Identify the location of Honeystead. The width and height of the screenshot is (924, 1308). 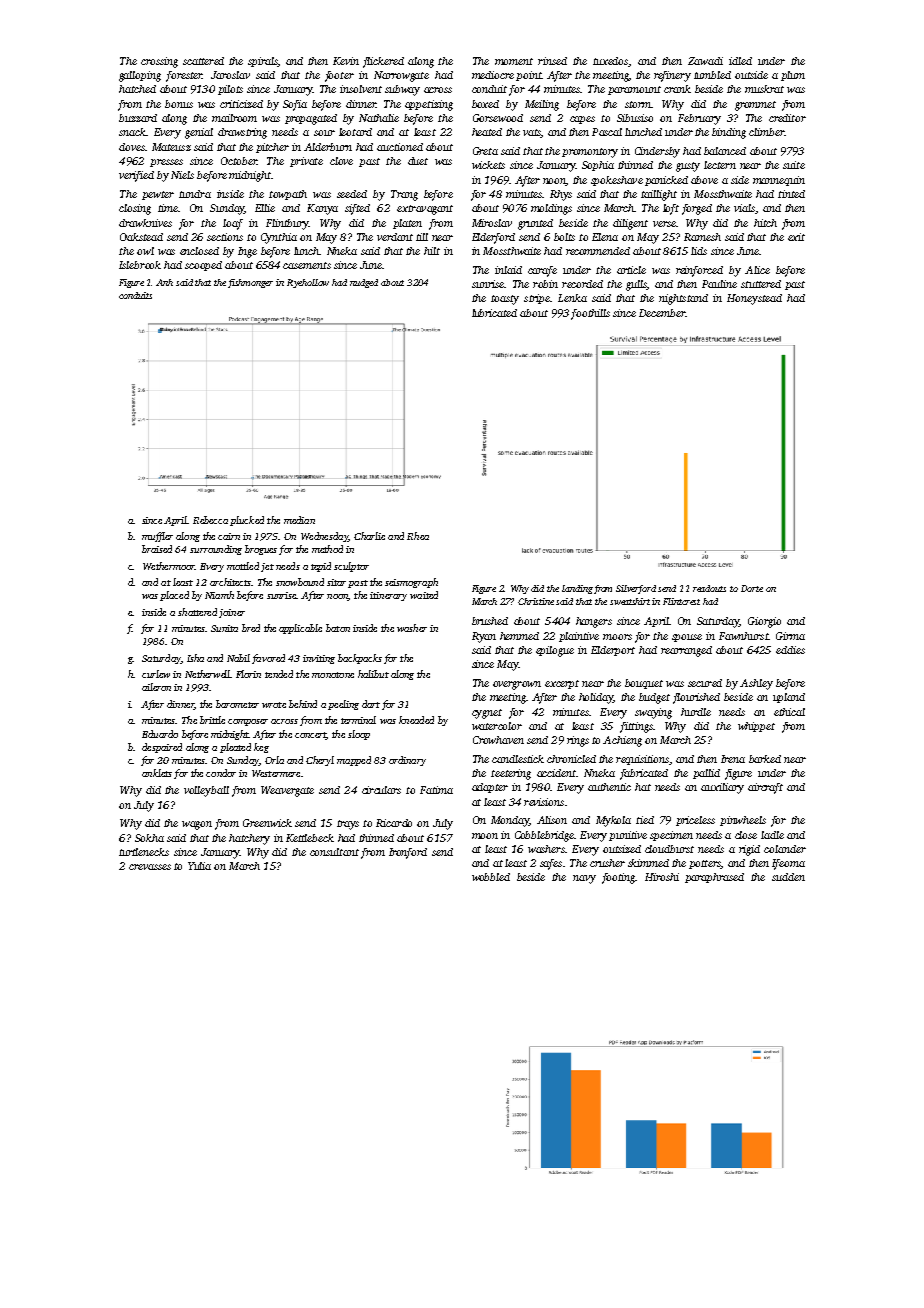
(754, 299).
